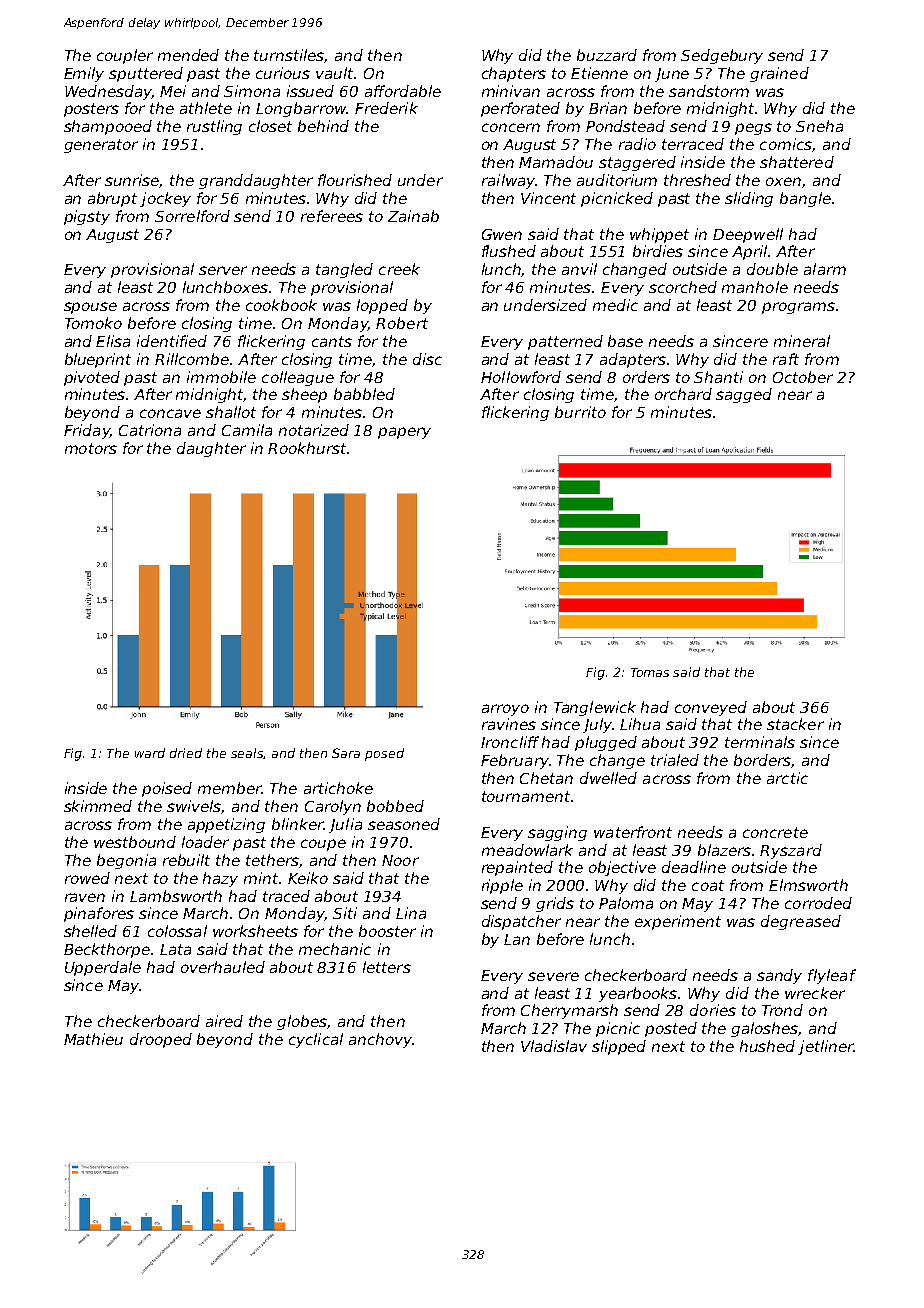  I want to click on curious, so click(283, 73).
